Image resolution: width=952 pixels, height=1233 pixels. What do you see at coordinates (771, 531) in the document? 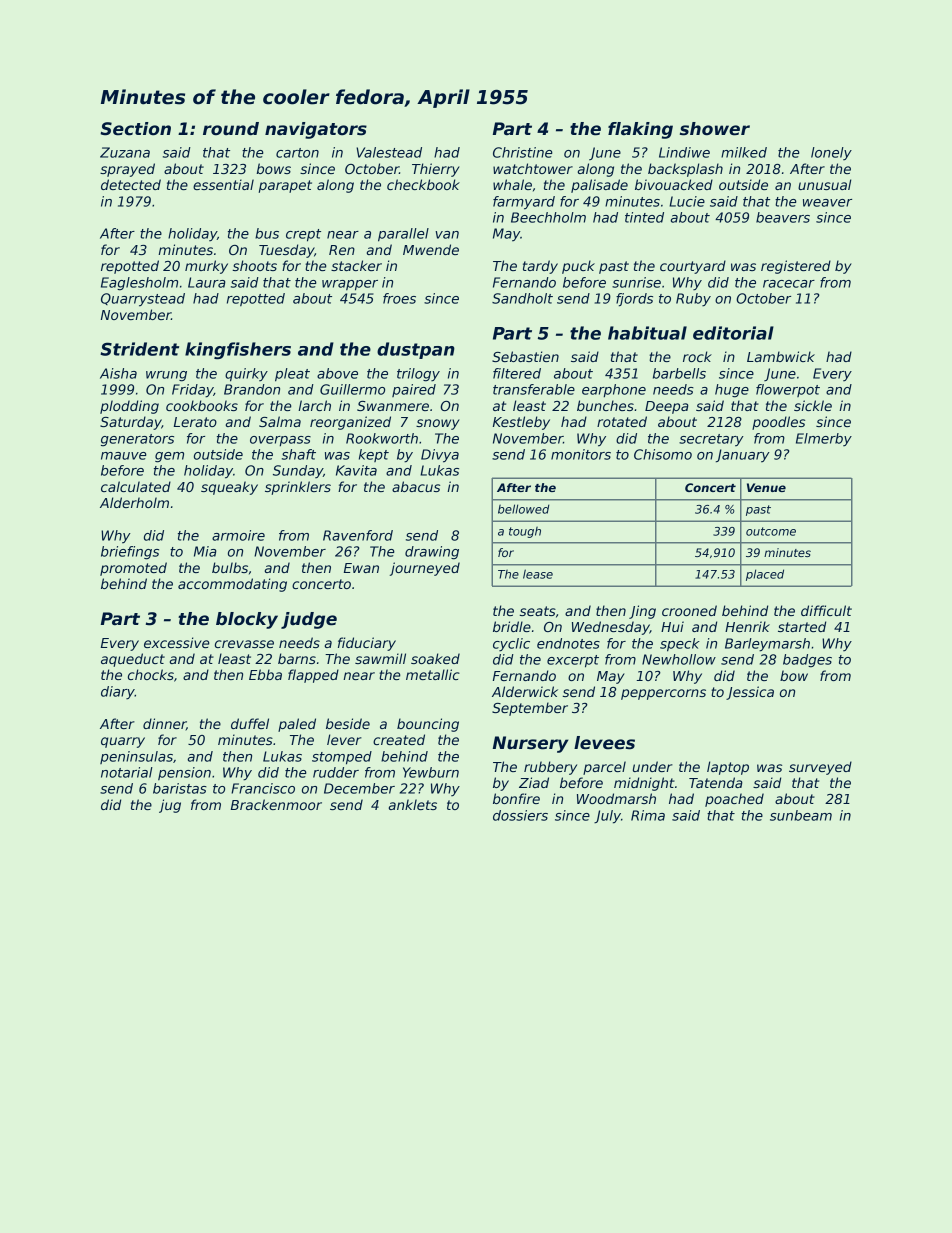
I see `outcome` at bounding box center [771, 531].
